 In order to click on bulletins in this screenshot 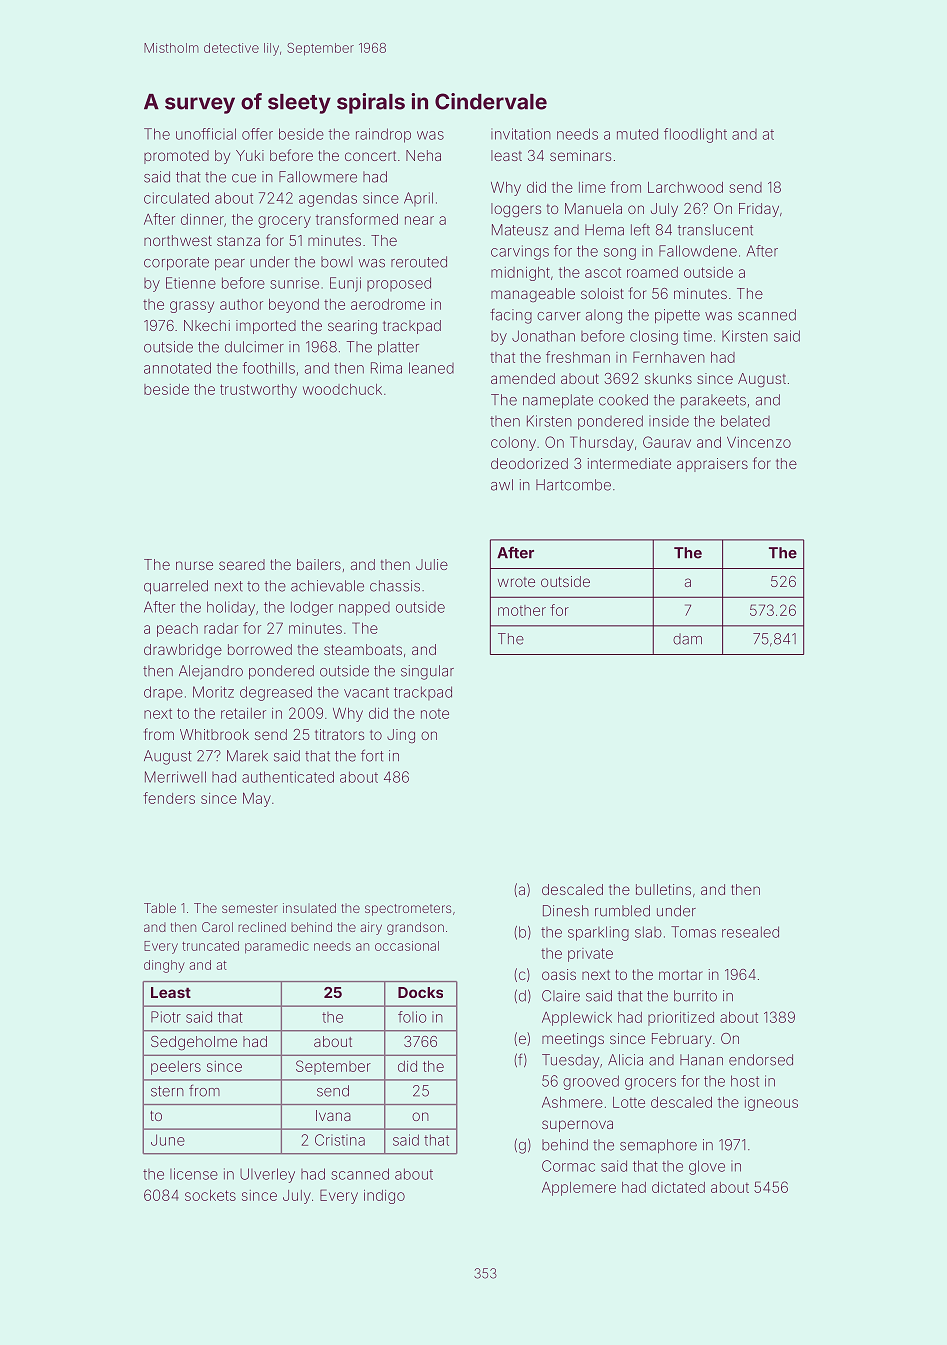, I will do `click(663, 889)`.
